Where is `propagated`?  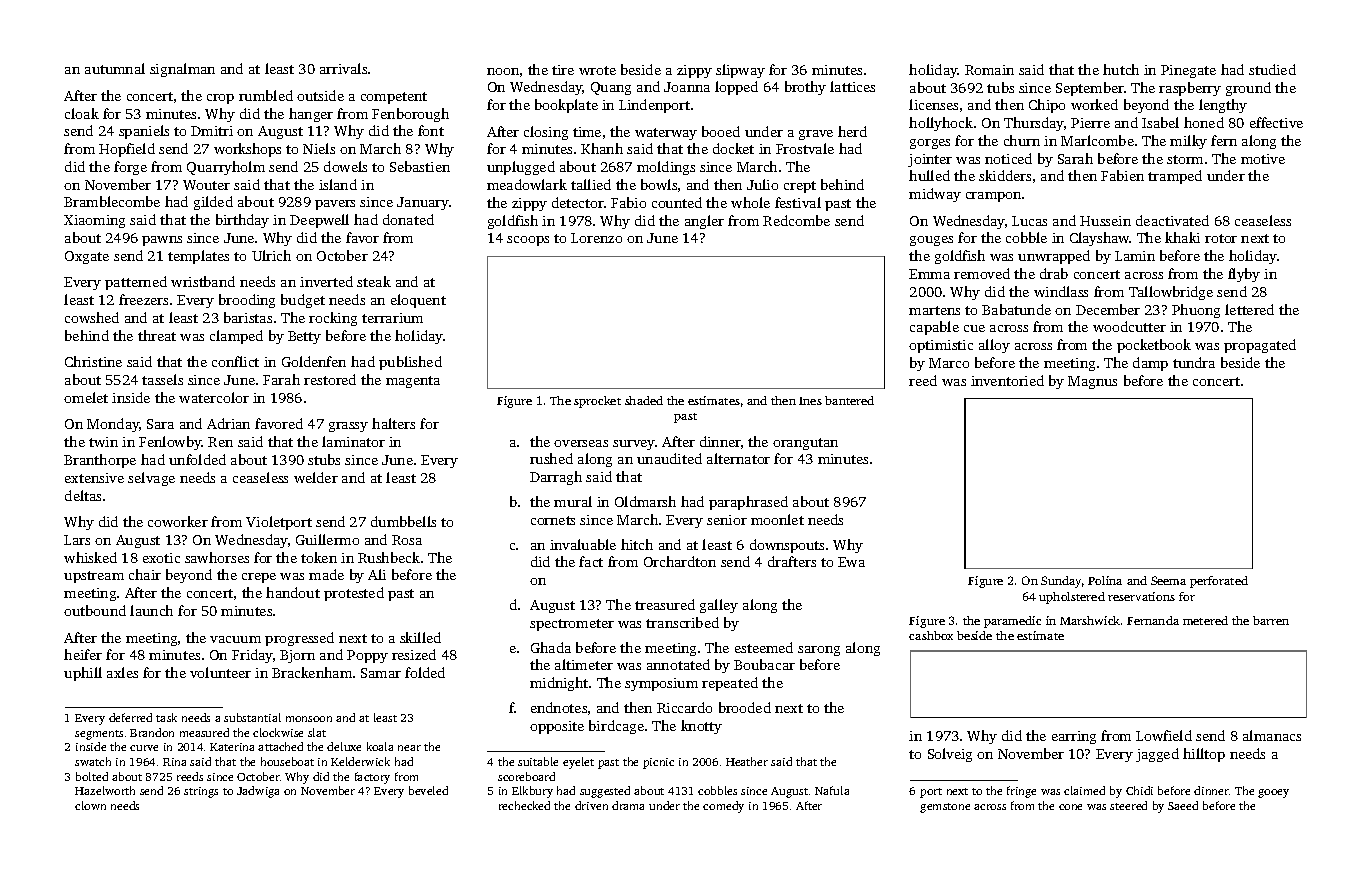 propagated is located at coordinates (1260, 346).
